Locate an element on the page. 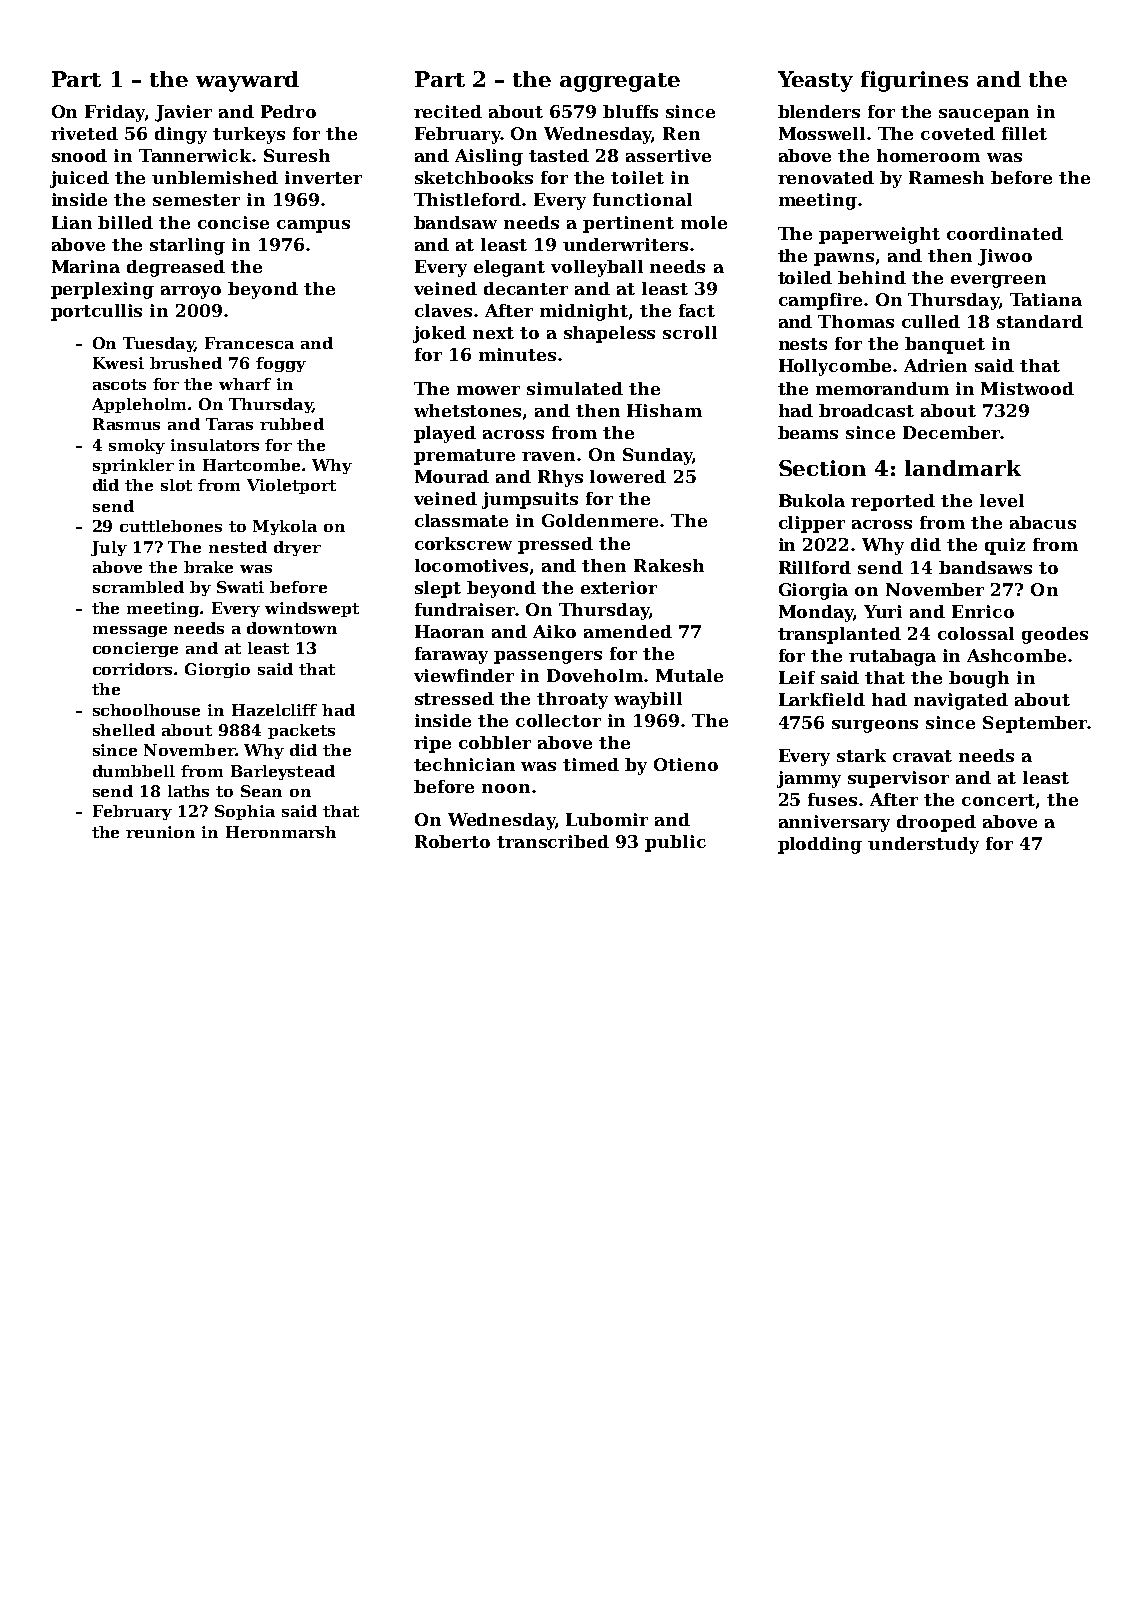  geodes is located at coordinates (1055, 635).
